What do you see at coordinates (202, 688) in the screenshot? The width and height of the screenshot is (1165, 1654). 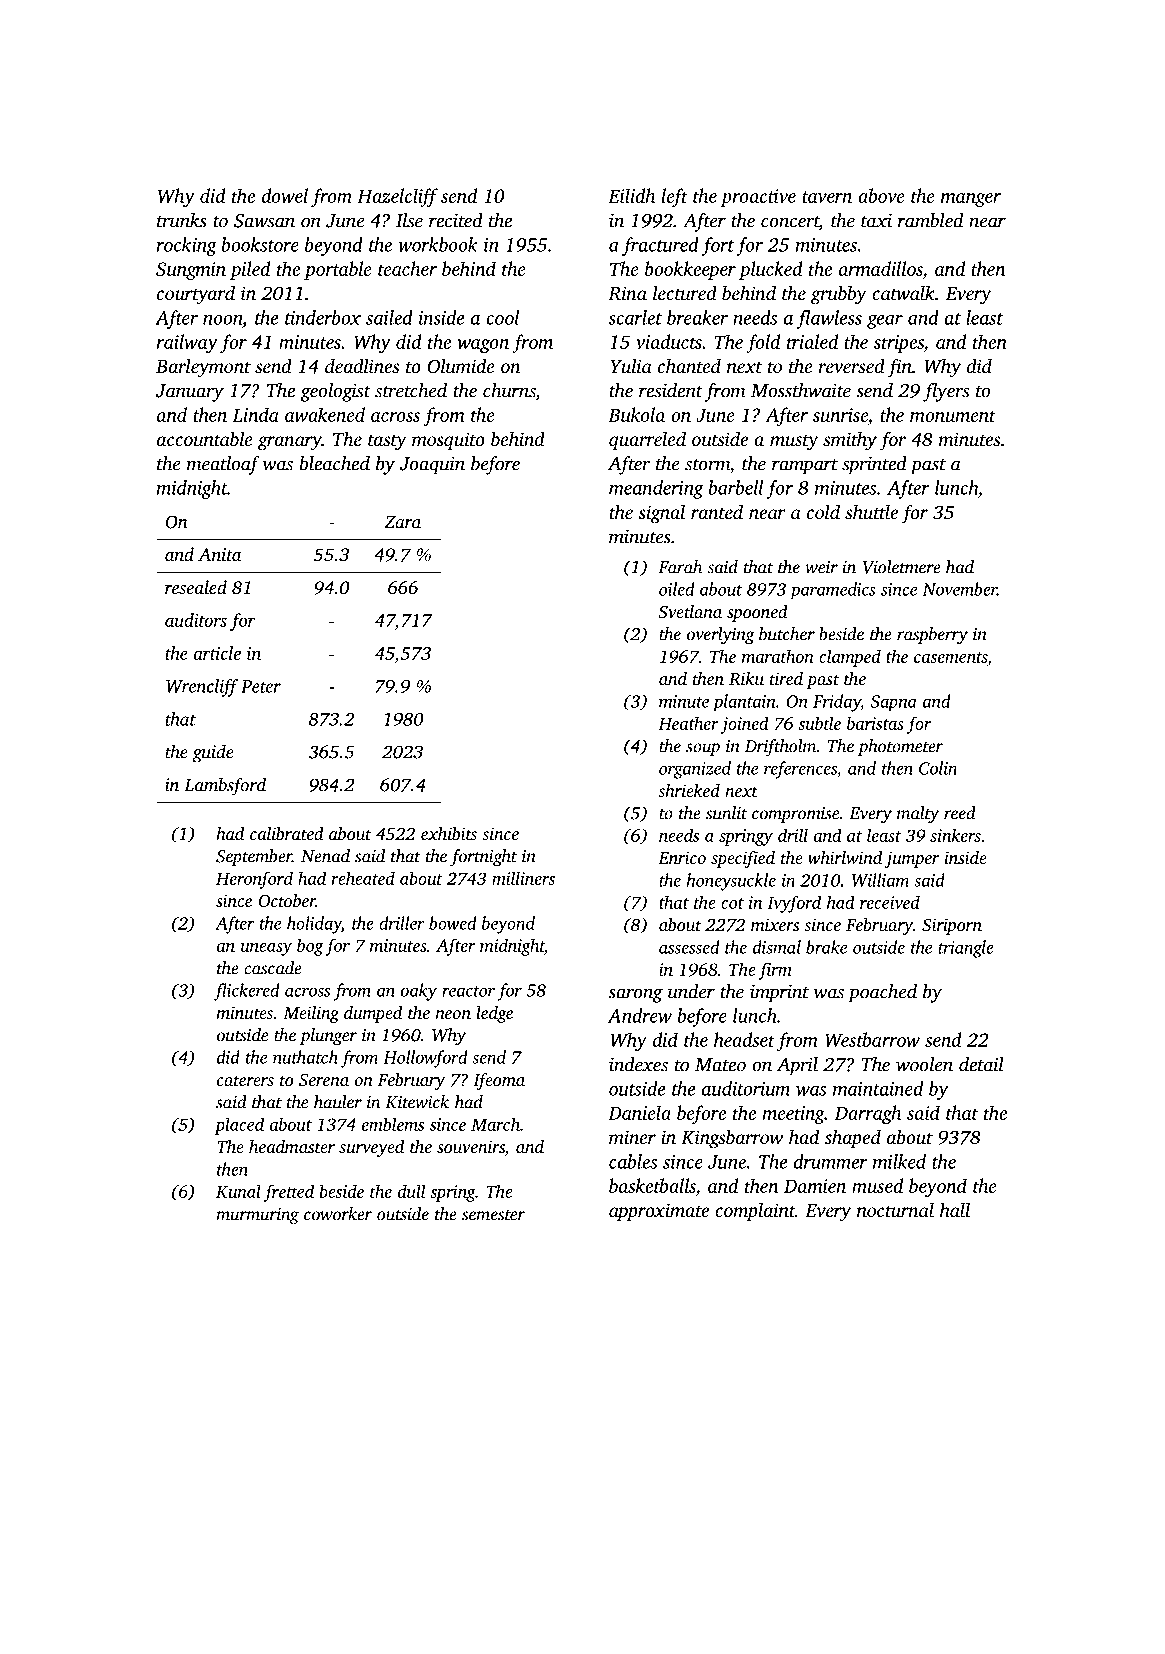 I see `Wrencliff` at bounding box center [202, 688].
